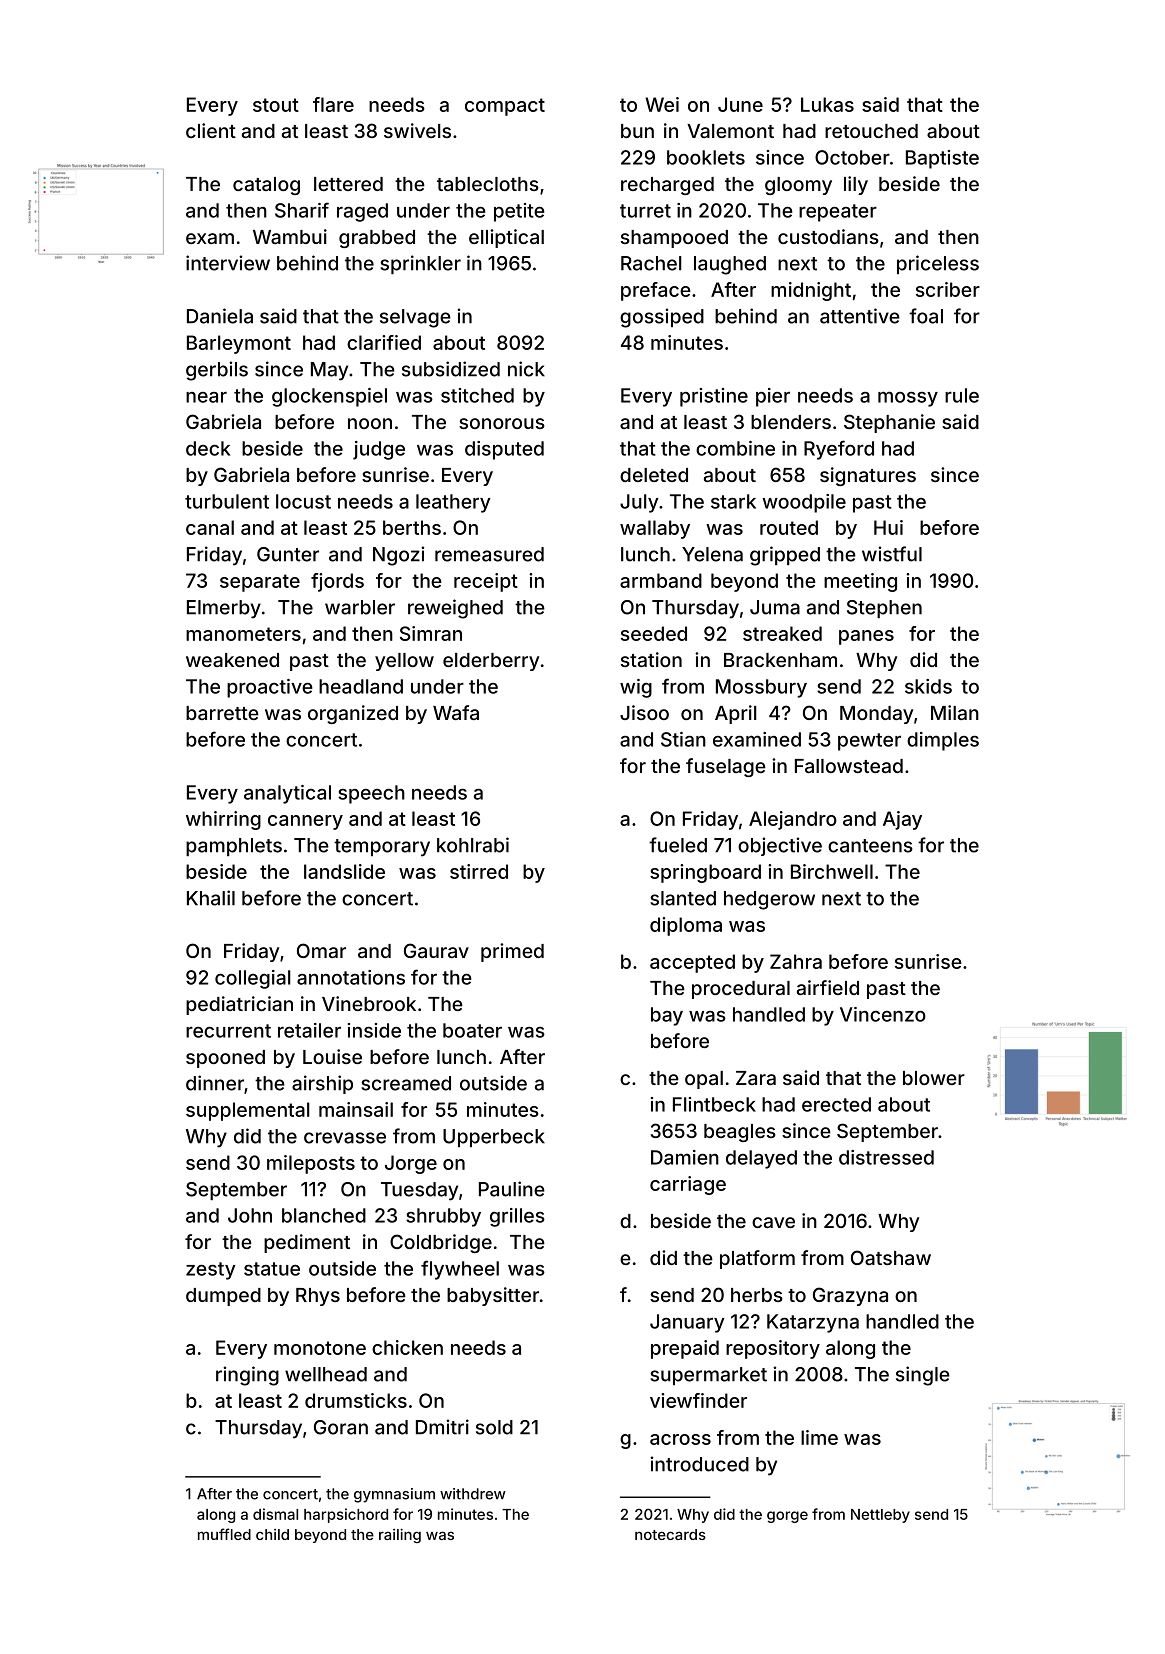  I want to click on herbs, so click(757, 1295).
